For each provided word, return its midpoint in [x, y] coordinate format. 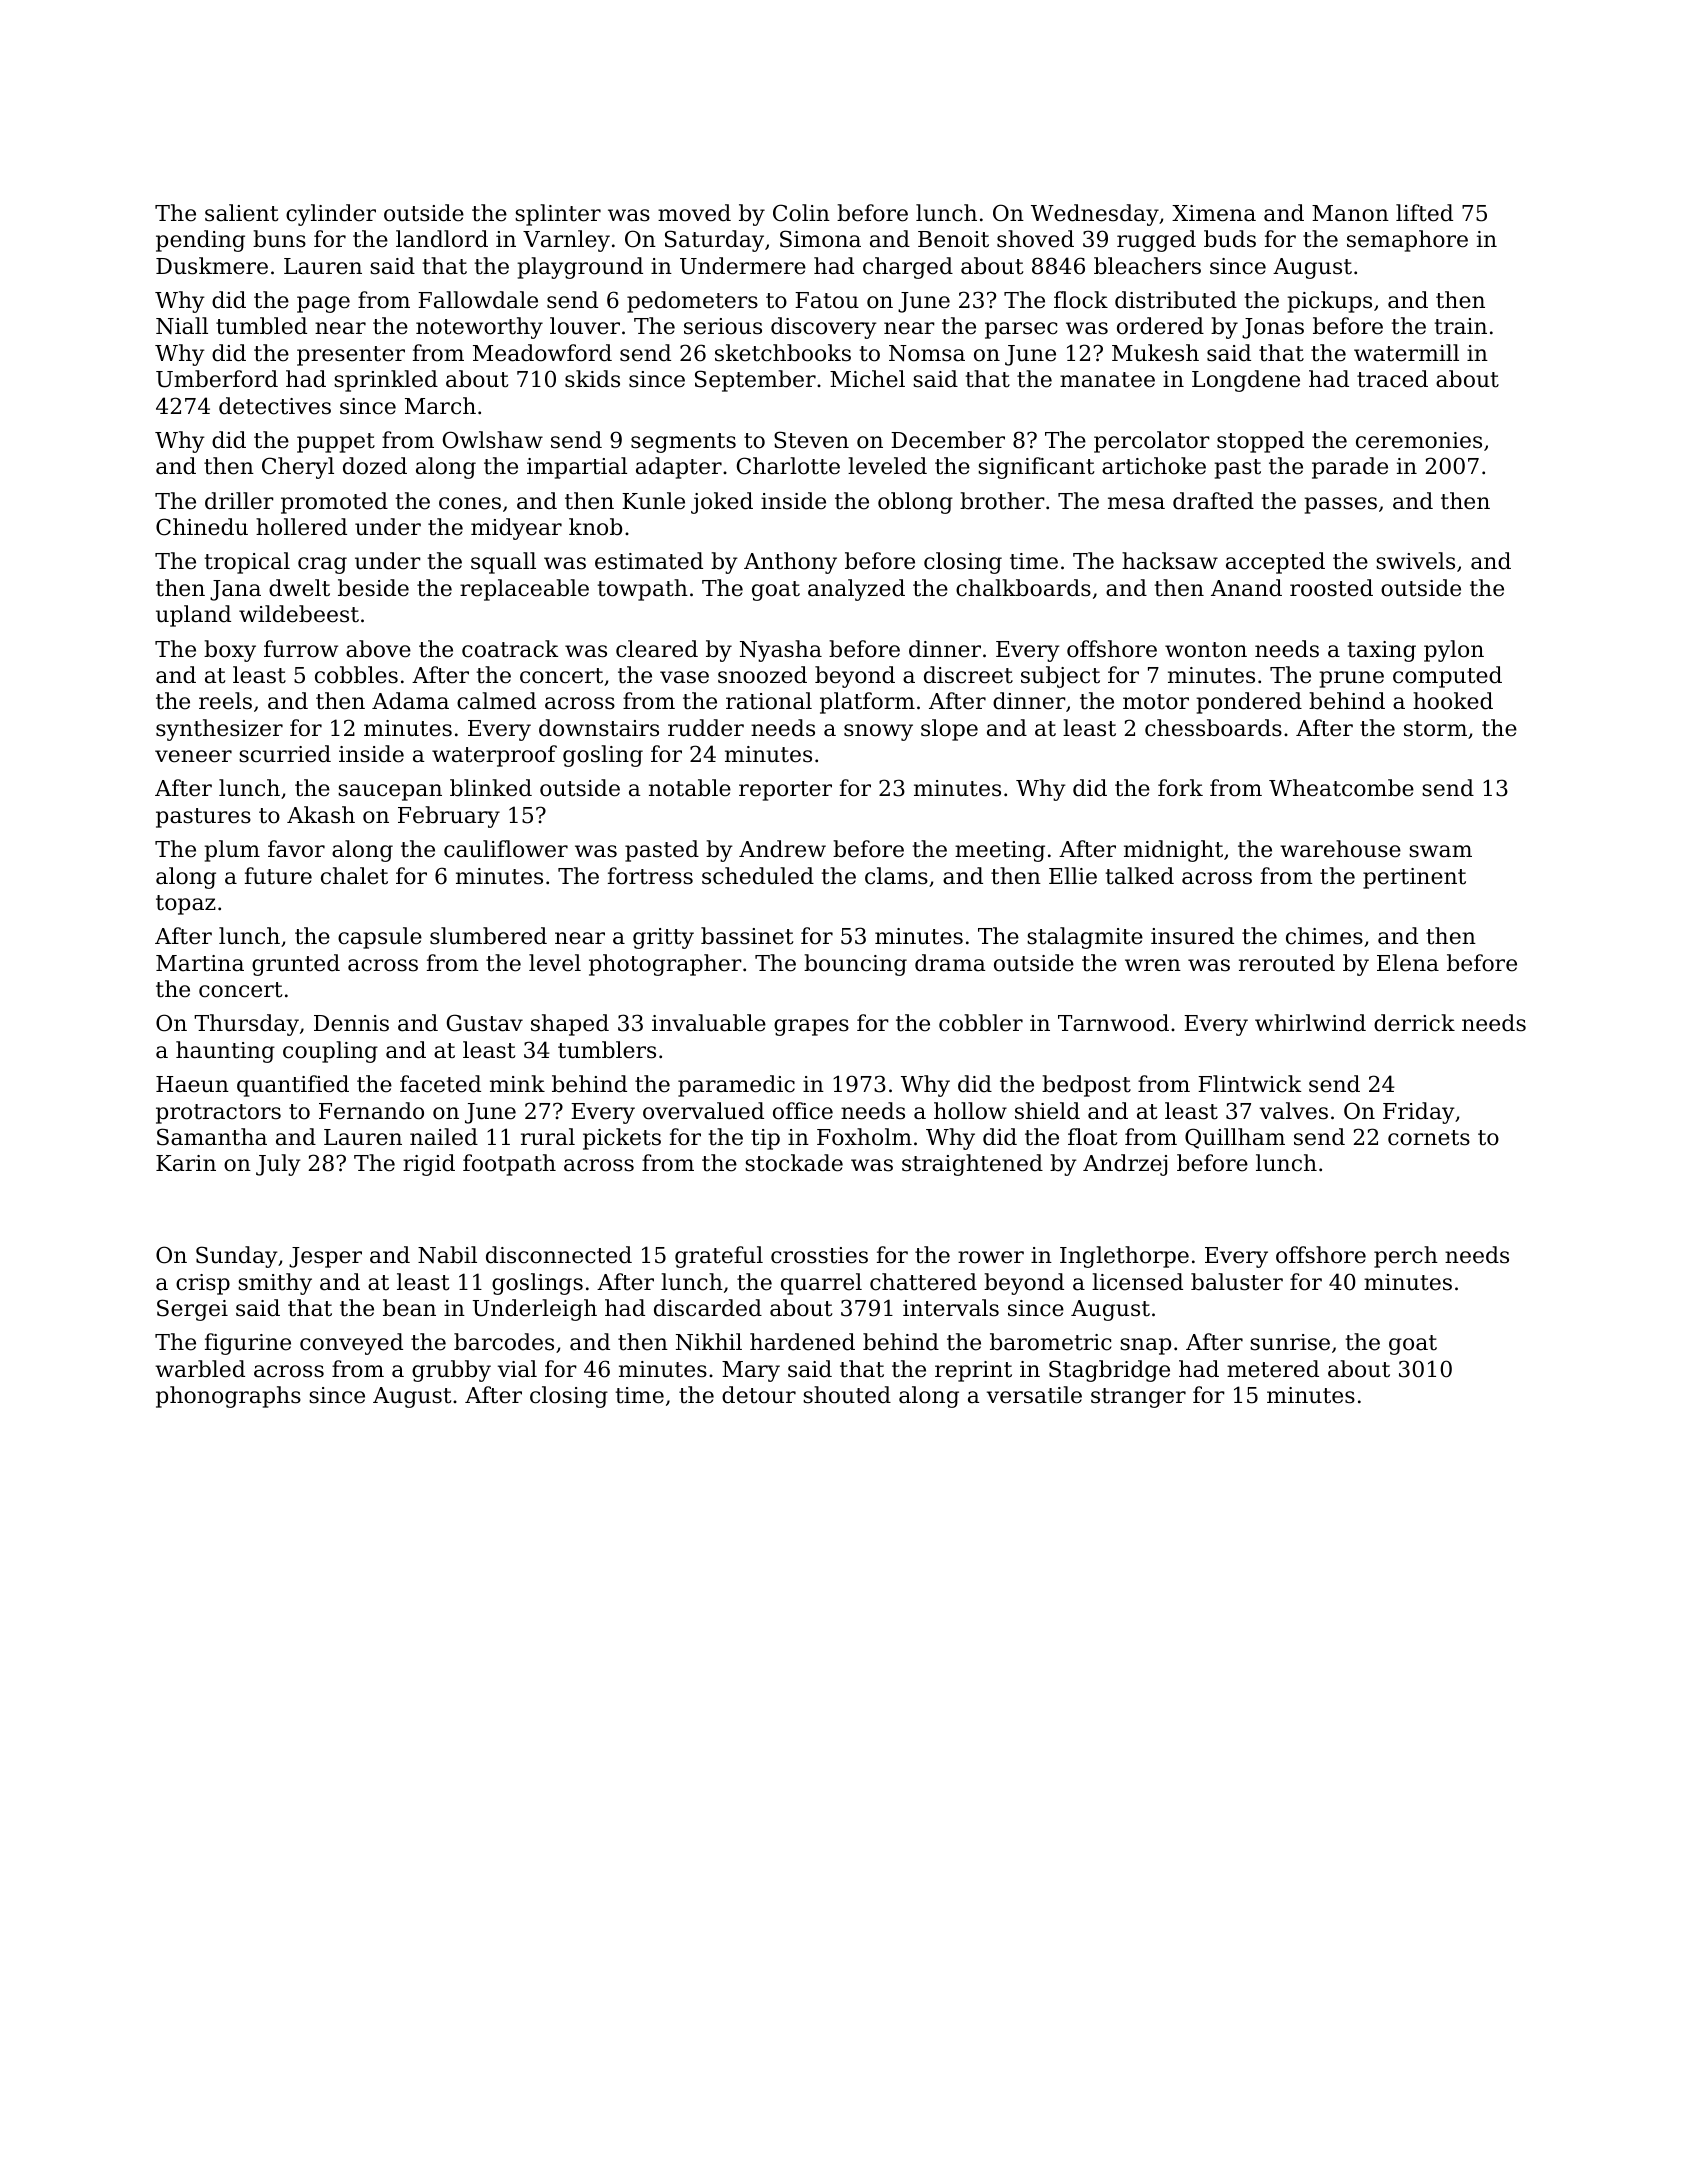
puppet [336, 443]
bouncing [855, 965]
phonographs [228, 1397]
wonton [1206, 650]
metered [1273, 1369]
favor [296, 849]
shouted [847, 1395]
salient [241, 213]
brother [1002, 501]
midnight [1173, 851]
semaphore [1407, 241]
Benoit [953, 239]
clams [896, 876]
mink [517, 1083]
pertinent [1414, 878]
